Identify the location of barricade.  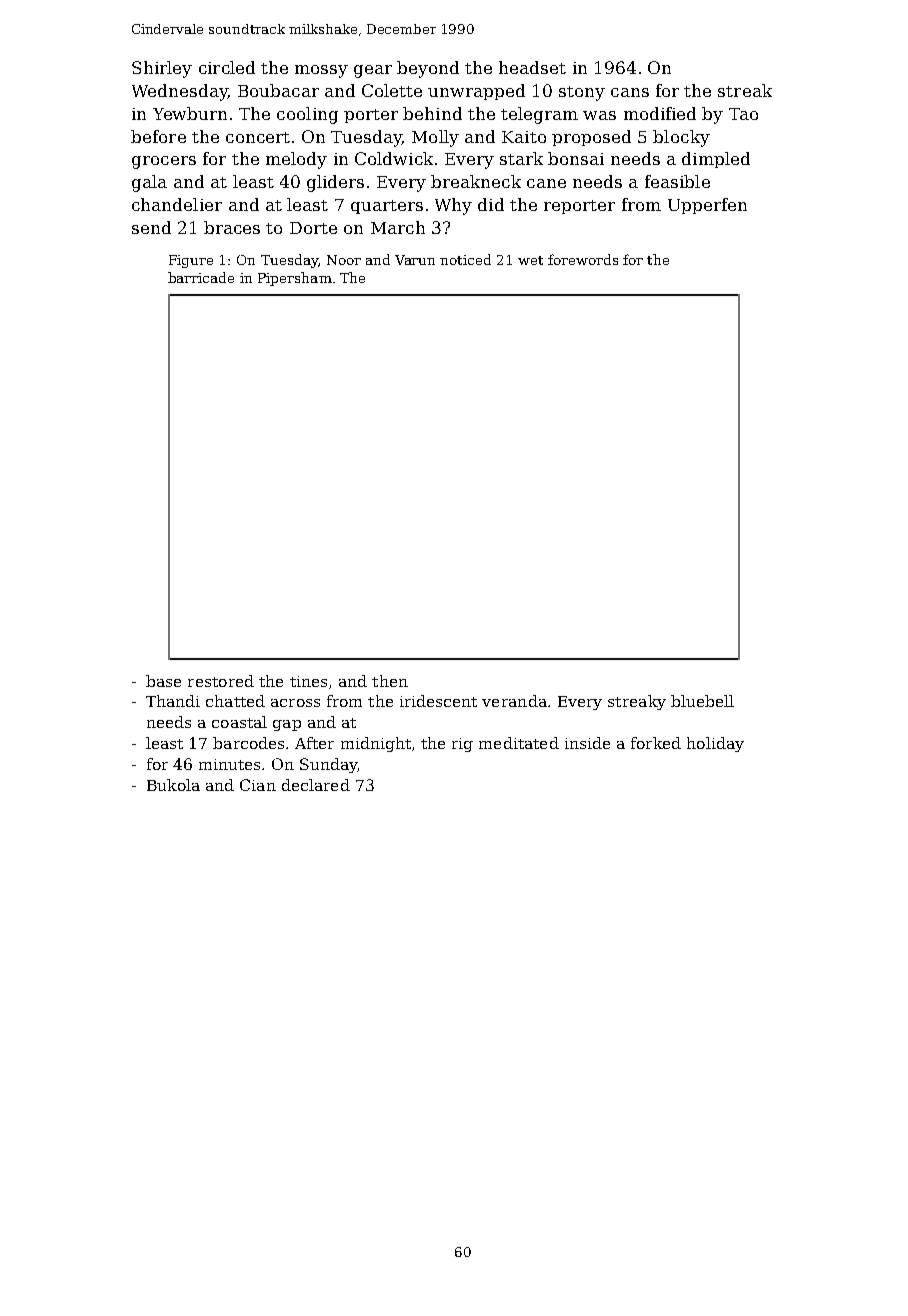
(201, 277).
